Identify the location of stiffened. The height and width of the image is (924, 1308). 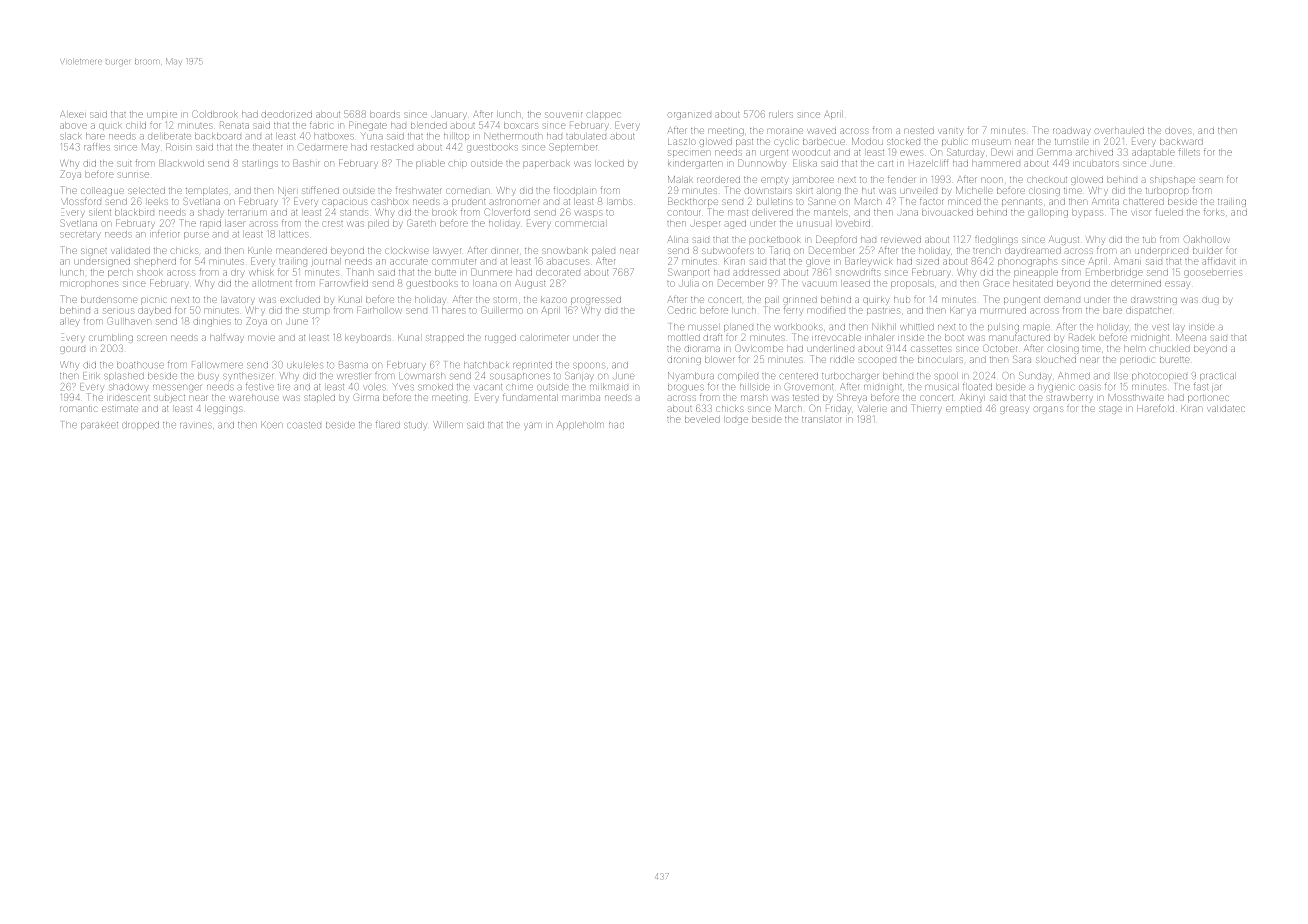
(320, 190).
